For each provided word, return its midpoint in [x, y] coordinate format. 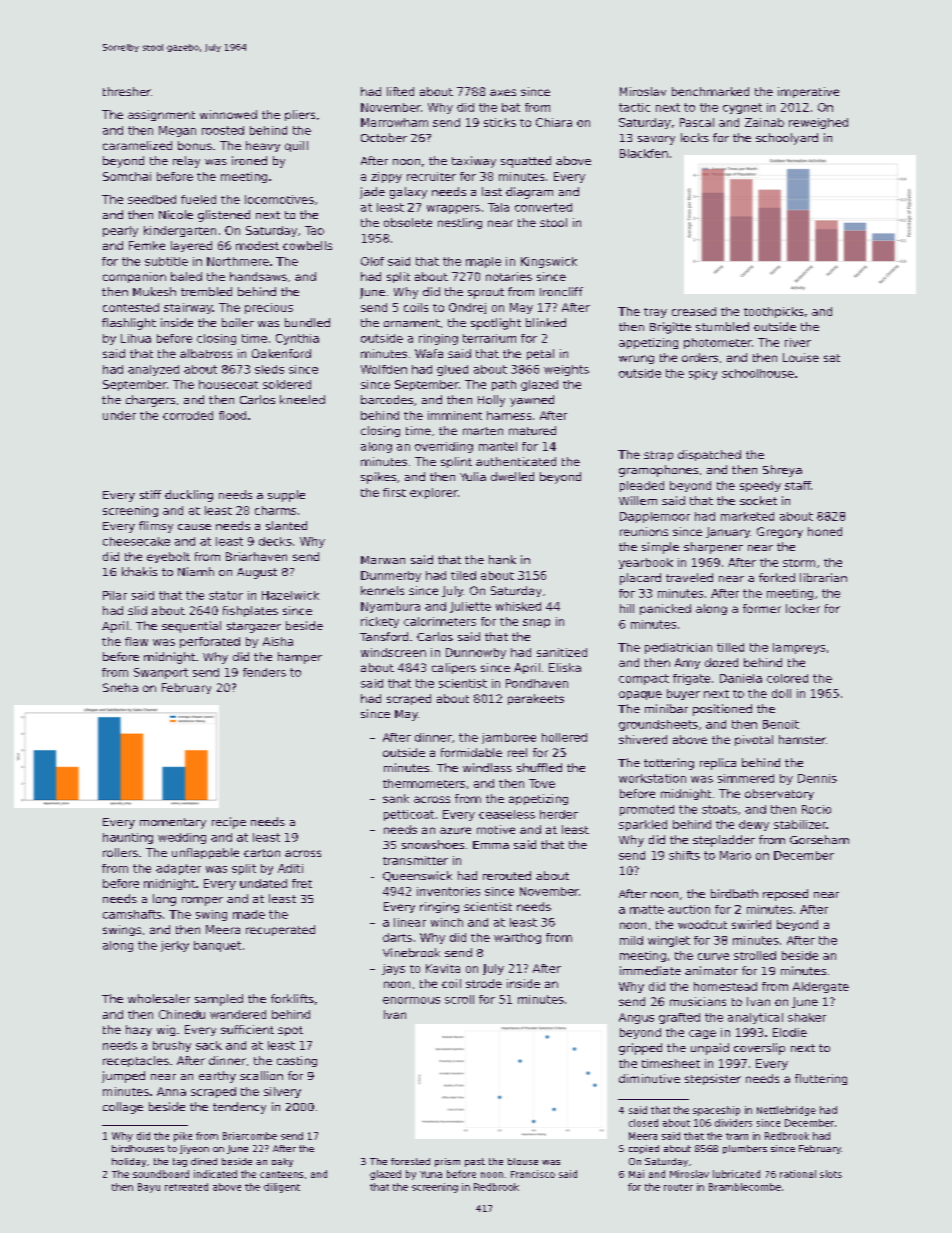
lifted [400, 91]
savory [656, 140]
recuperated [280, 930]
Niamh [196, 571]
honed [825, 531]
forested [410, 1161]
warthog [517, 938]
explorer [434, 493]
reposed [785, 895]
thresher [127, 91]
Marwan [383, 560]
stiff [150, 494]
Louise [801, 357]
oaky [282, 1162]
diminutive [649, 1078]
